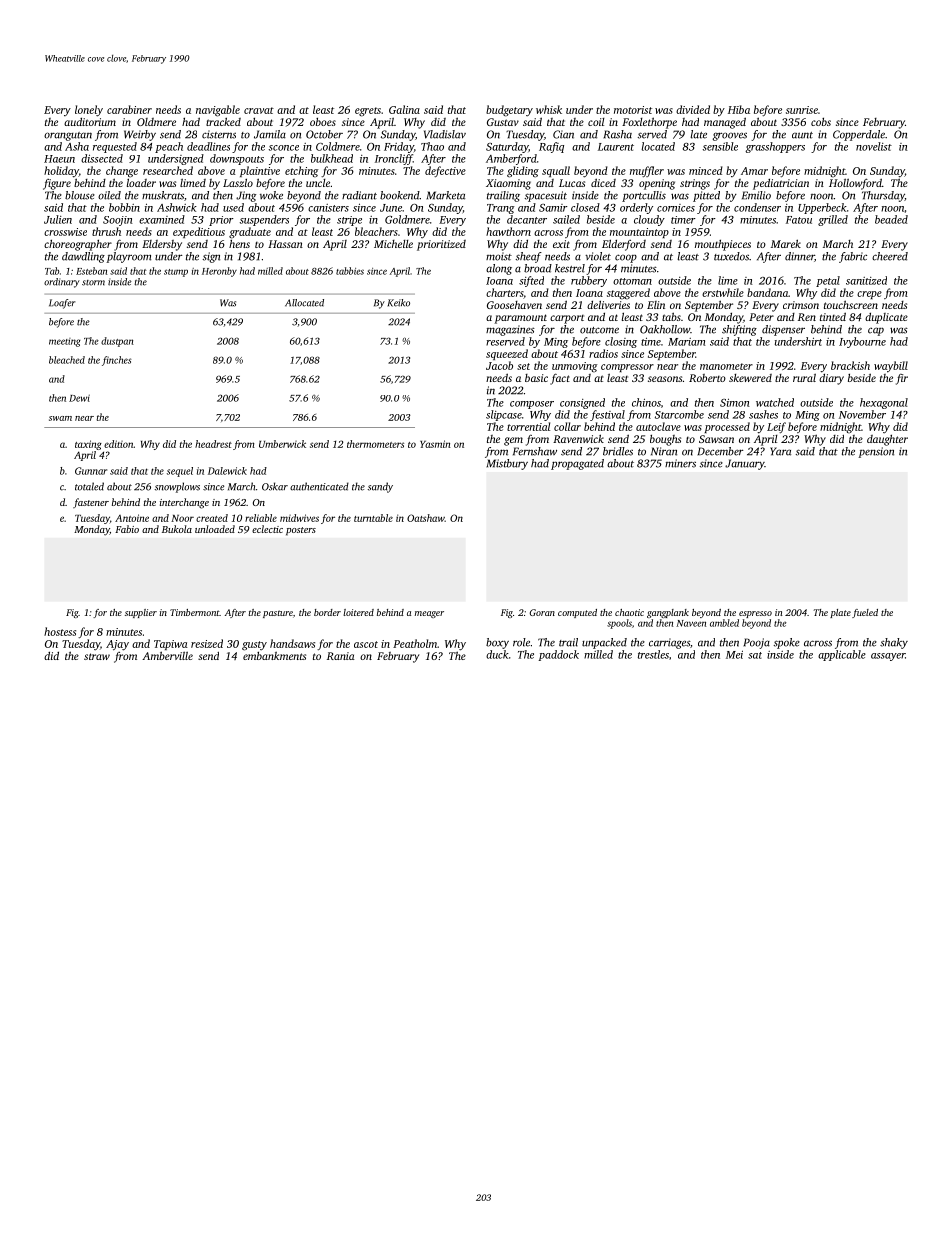 This document has height=1233, width=952. What do you see at coordinates (726, 366) in the document?
I see `manometer` at bounding box center [726, 366].
